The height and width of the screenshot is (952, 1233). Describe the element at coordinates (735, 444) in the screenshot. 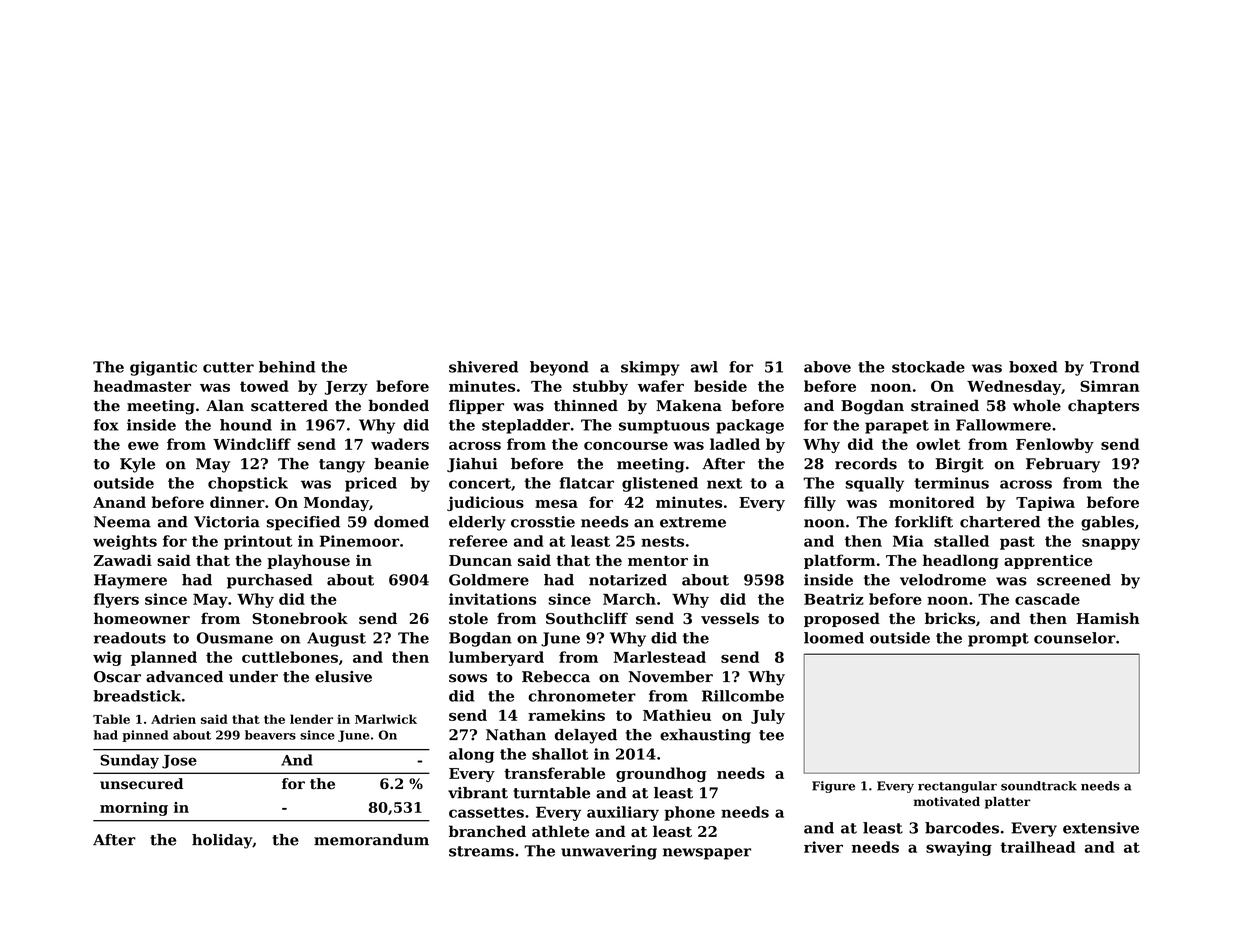

I see `ladled` at that location.
